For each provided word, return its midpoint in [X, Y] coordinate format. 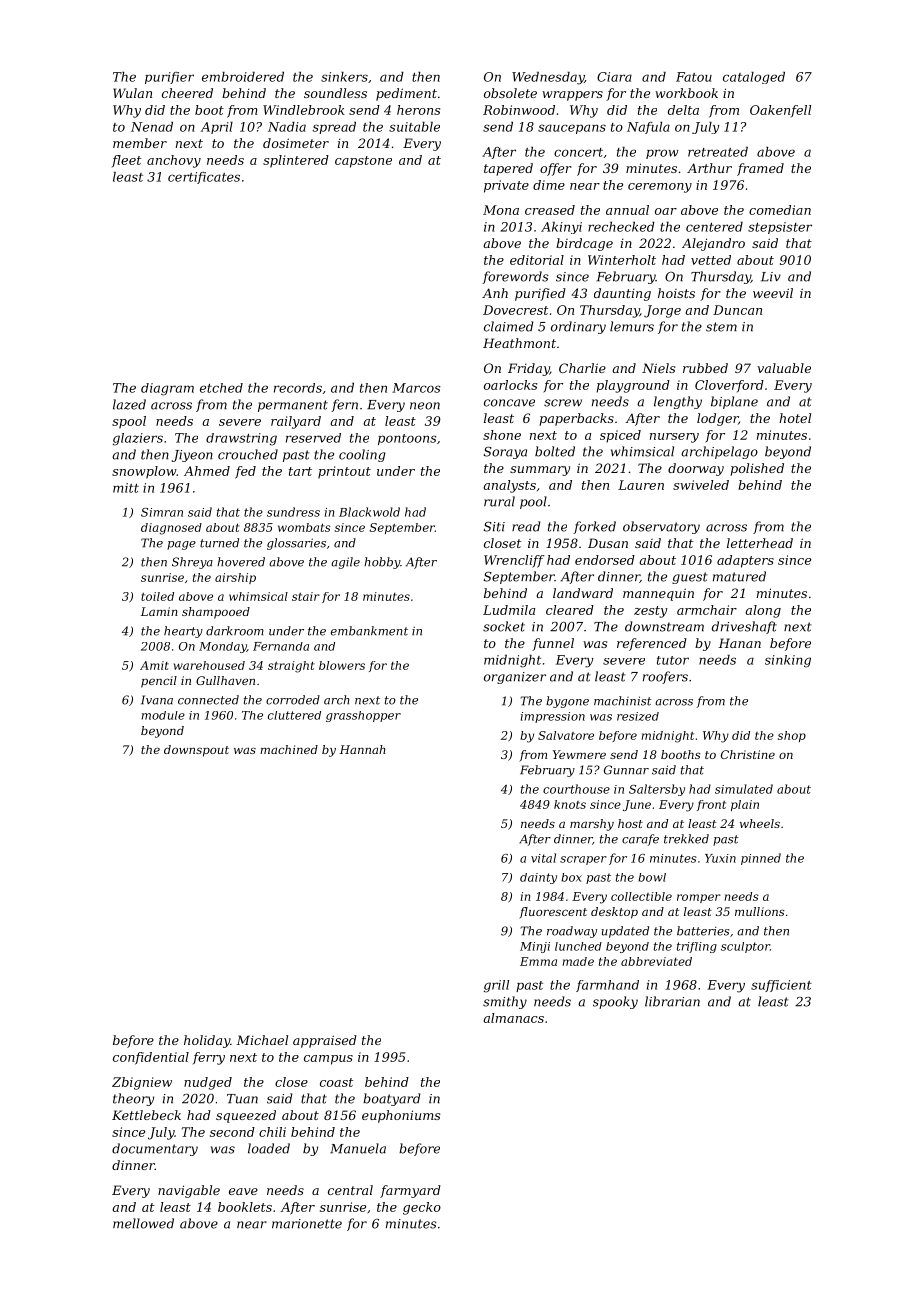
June [637, 805]
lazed [129, 404]
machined [289, 749]
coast [336, 1082]
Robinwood [519, 110]
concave [509, 403]
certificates [204, 178]
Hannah [363, 749]
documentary [155, 1149]
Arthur [709, 168]
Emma [538, 961]
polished [757, 469]
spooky [615, 1002]
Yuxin [720, 858]
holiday [207, 1041]
